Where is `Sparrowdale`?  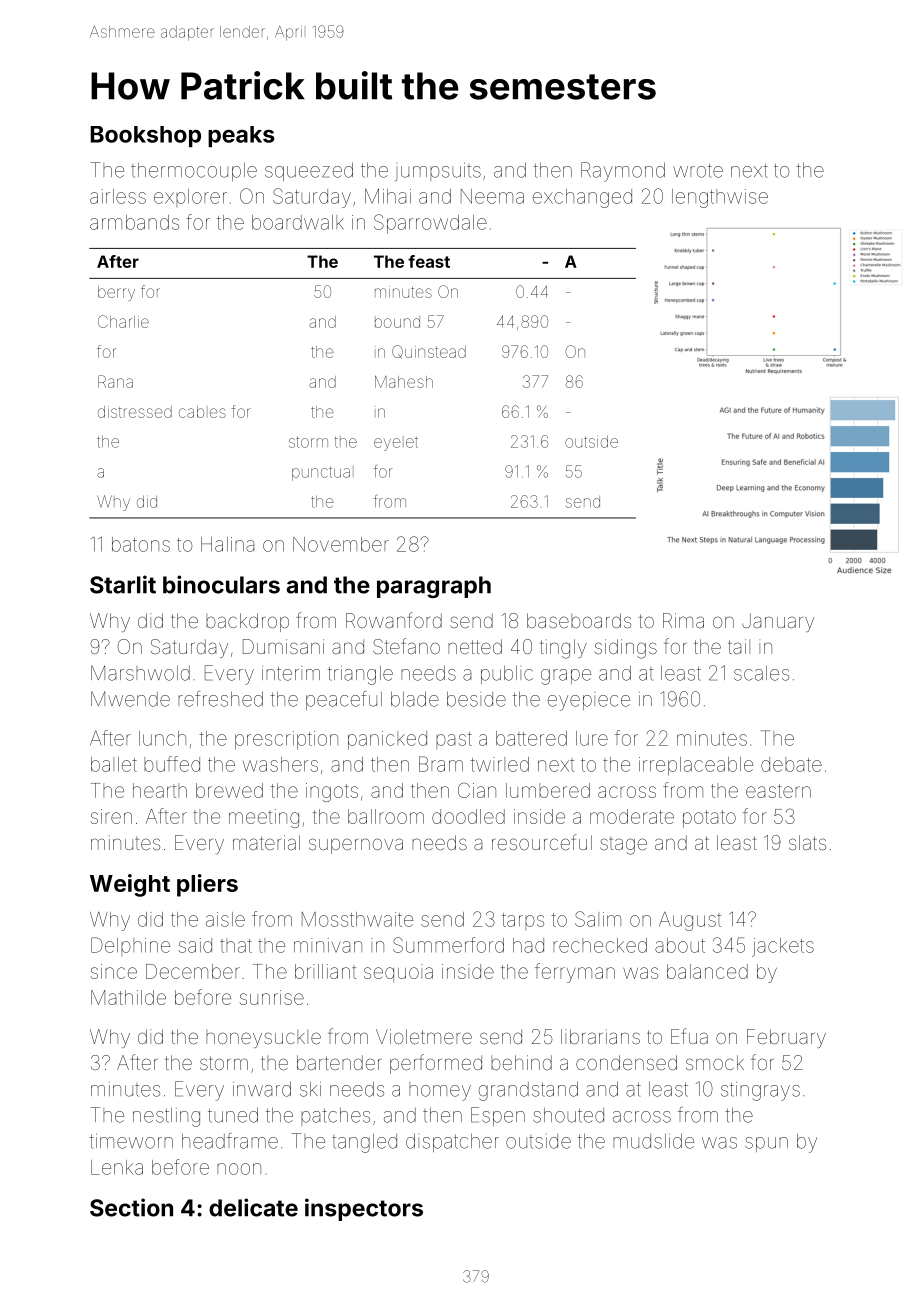
Sparrowdale is located at coordinates (430, 224).
